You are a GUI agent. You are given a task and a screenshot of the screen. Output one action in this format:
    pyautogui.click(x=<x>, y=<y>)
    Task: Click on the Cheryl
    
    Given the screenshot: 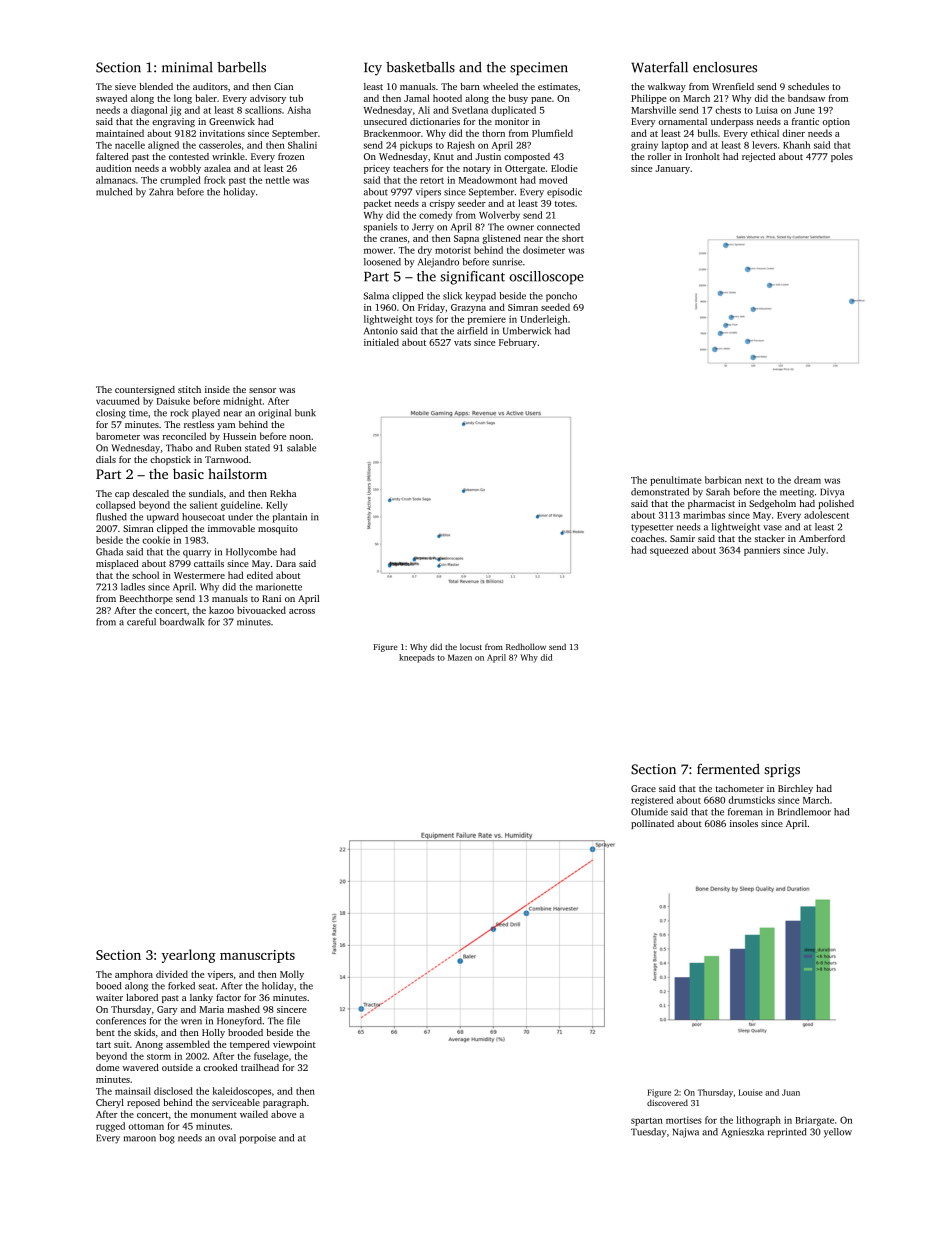 What is the action you would take?
    pyautogui.click(x=110, y=1103)
